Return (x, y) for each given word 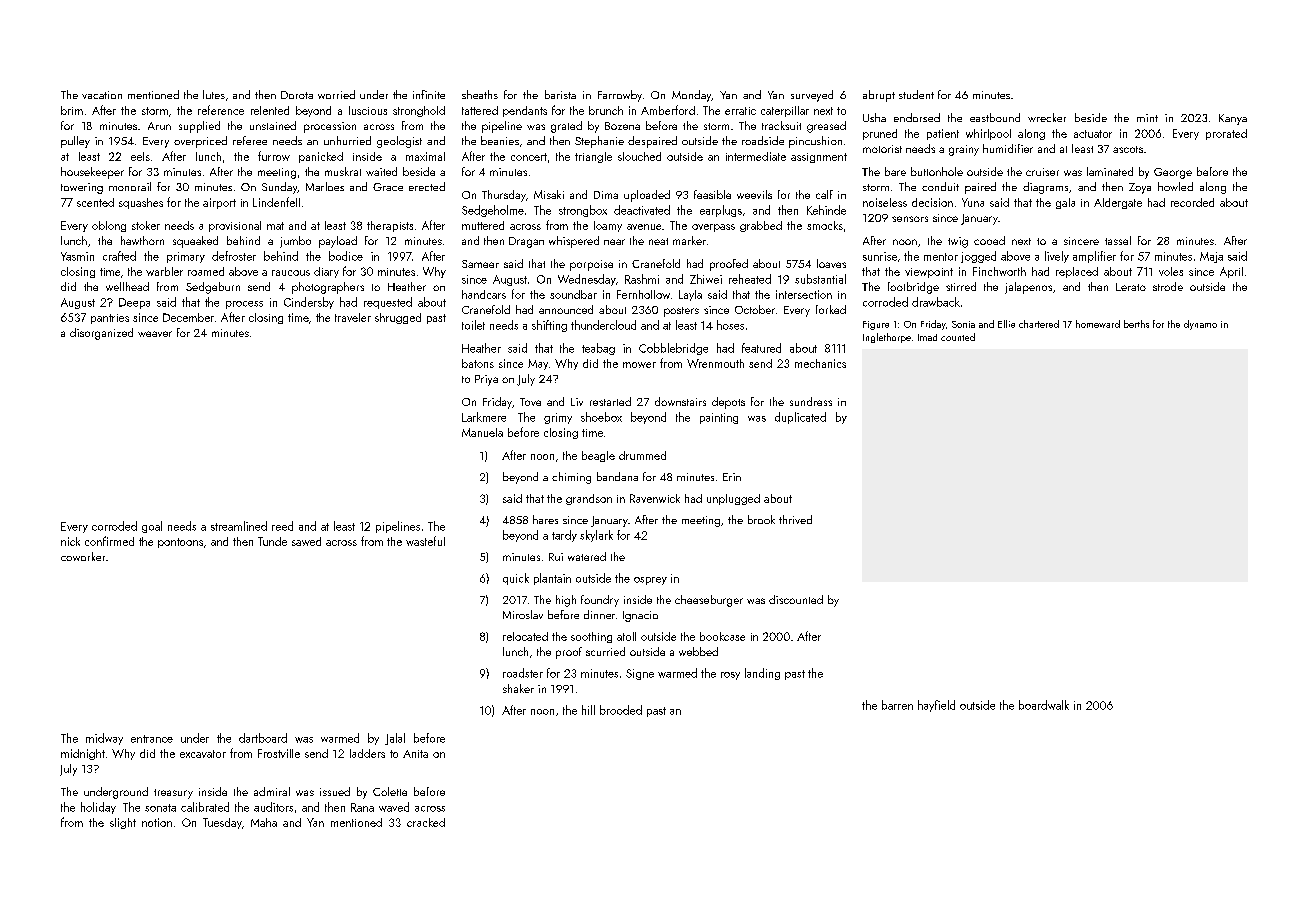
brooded (621, 710)
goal (152, 527)
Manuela (482, 432)
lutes (214, 94)
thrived (795, 519)
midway (104, 739)
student (916, 94)
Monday (691, 96)
